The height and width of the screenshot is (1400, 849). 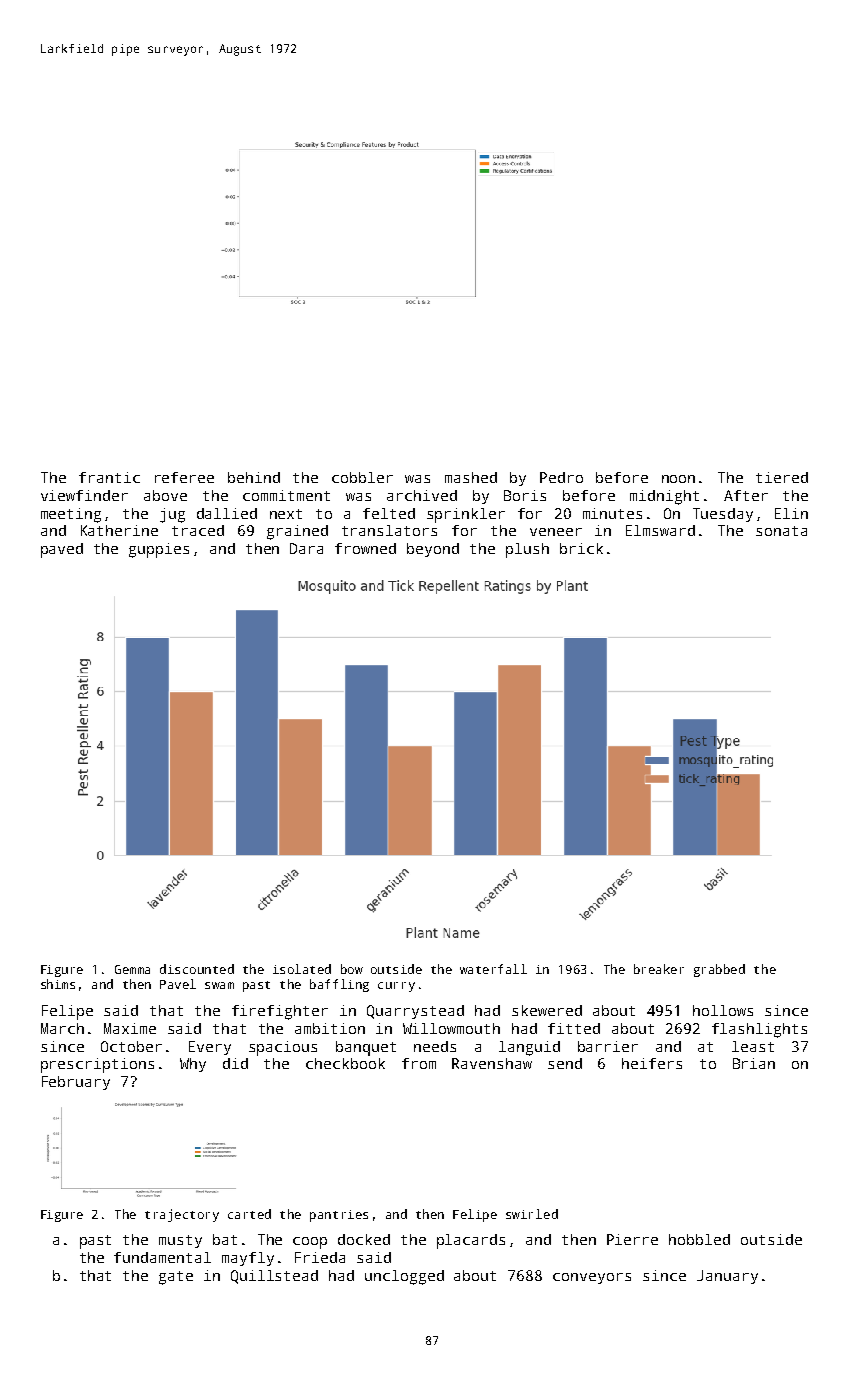 I want to click on waterfall, so click(x=493, y=969).
